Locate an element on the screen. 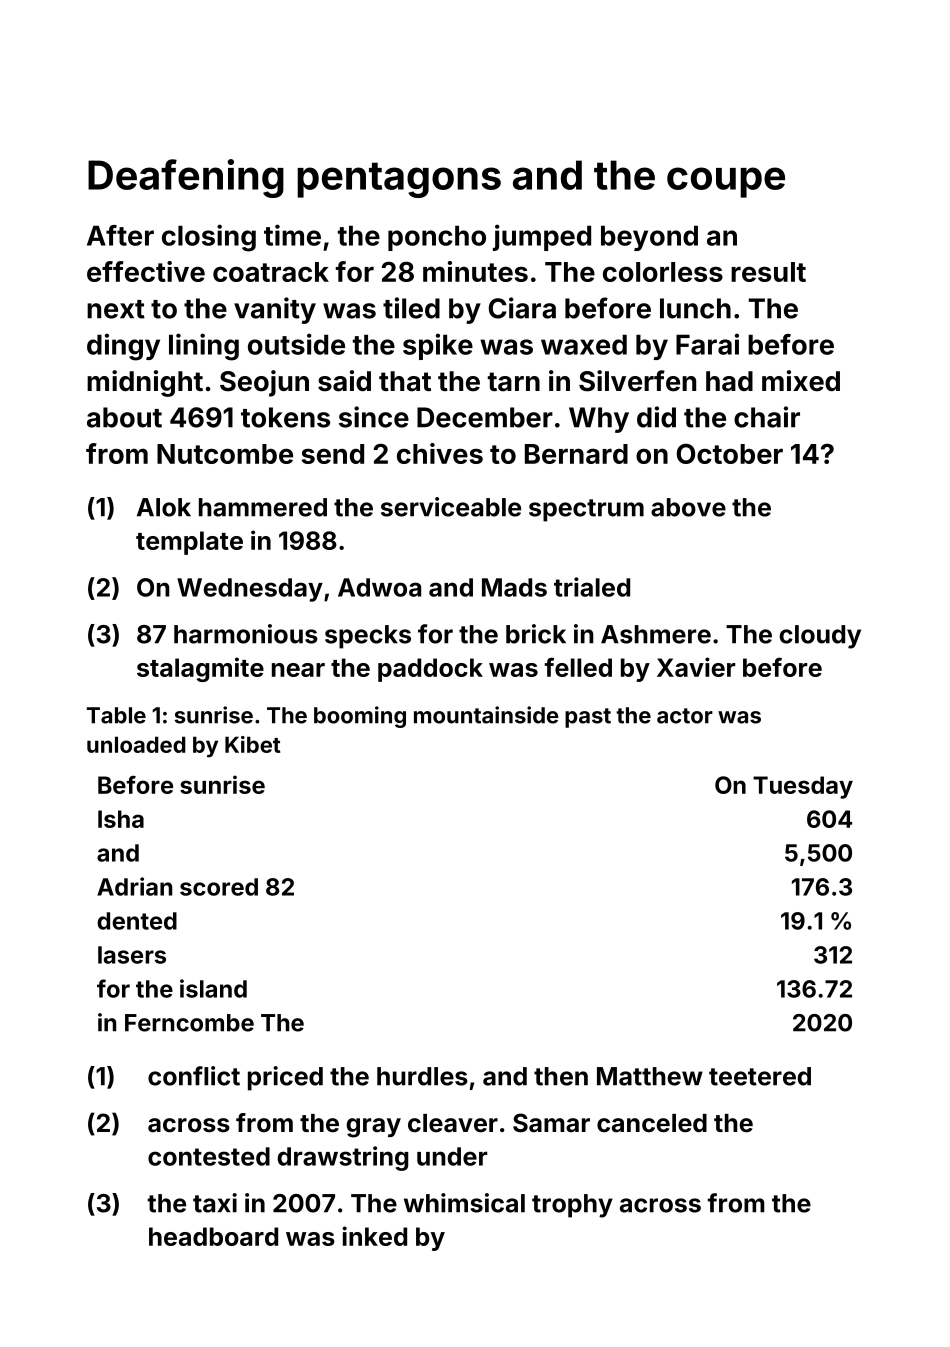 The image size is (950, 1347). send is located at coordinates (333, 454).
